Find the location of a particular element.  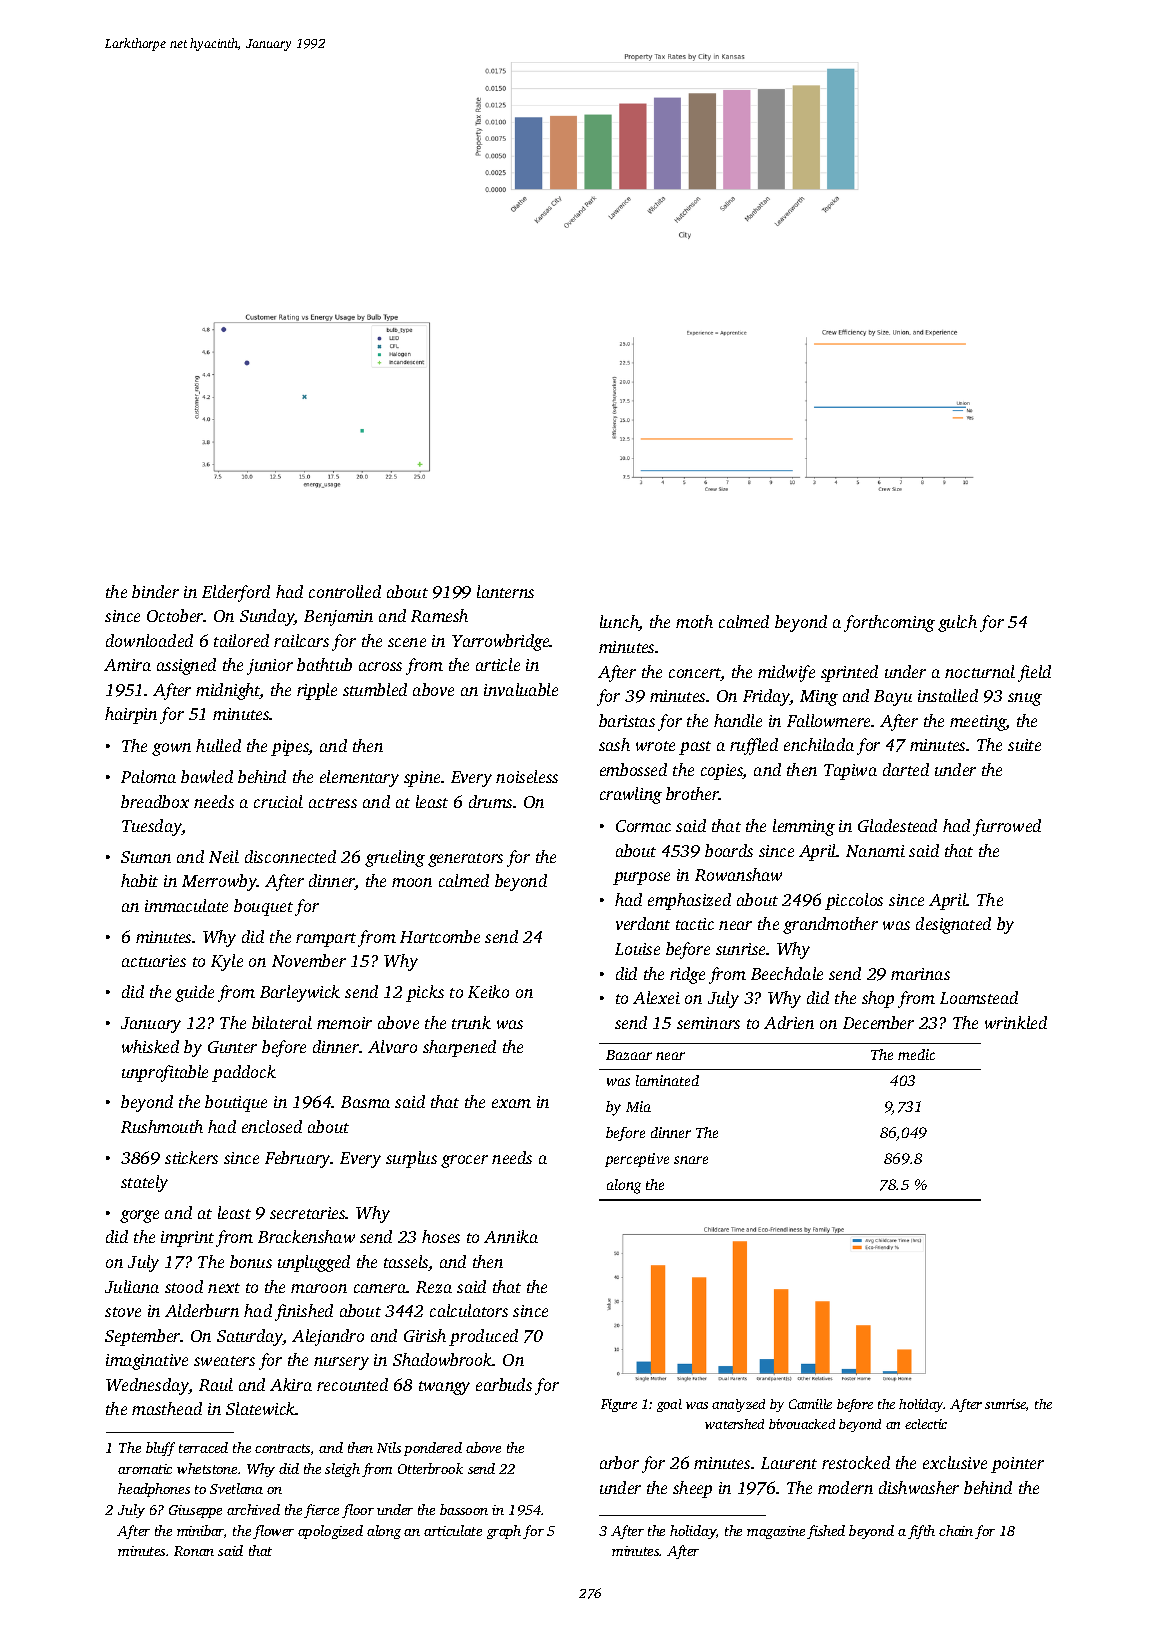

Ronan is located at coordinates (194, 1551).
